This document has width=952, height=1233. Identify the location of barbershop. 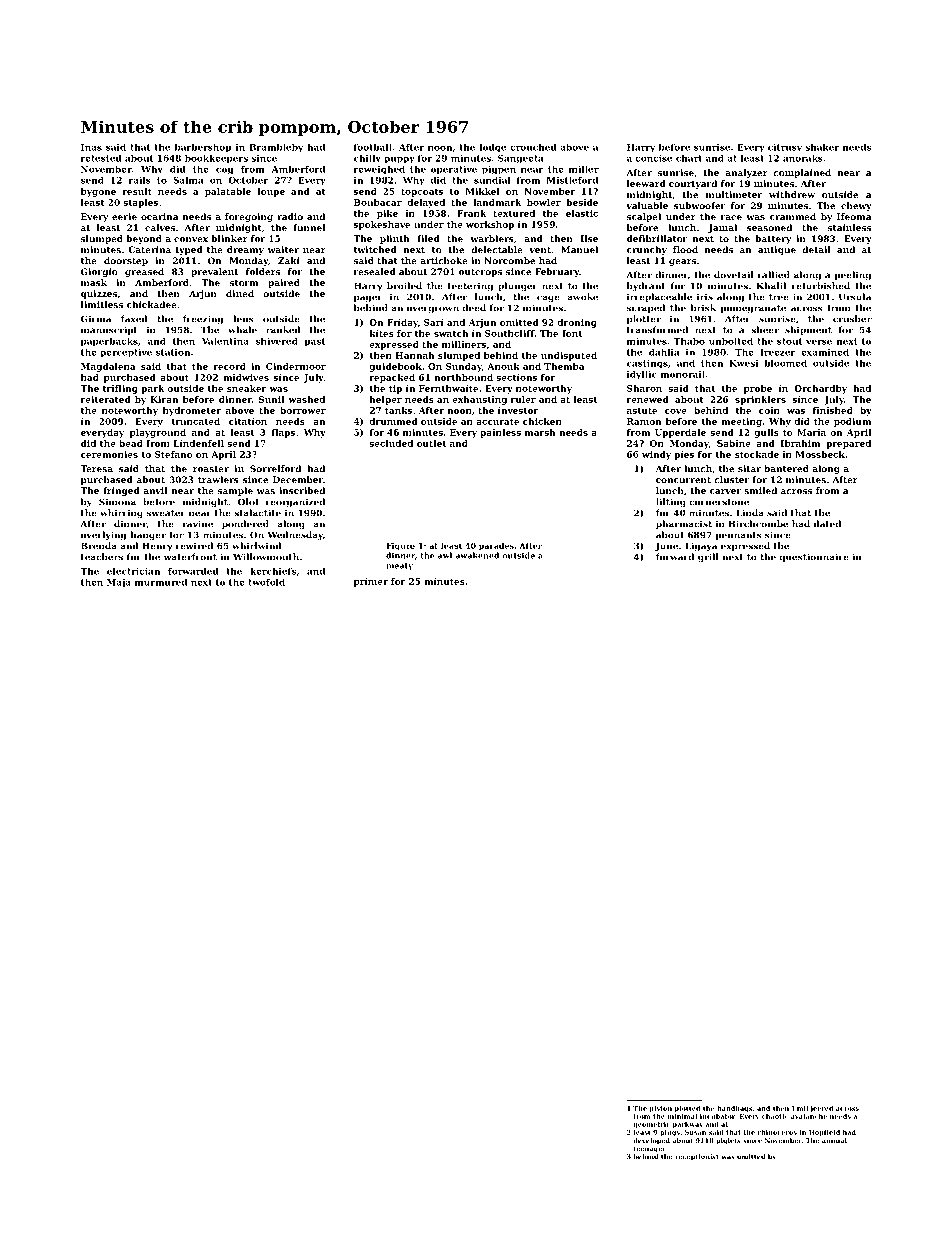
(203, 148).
